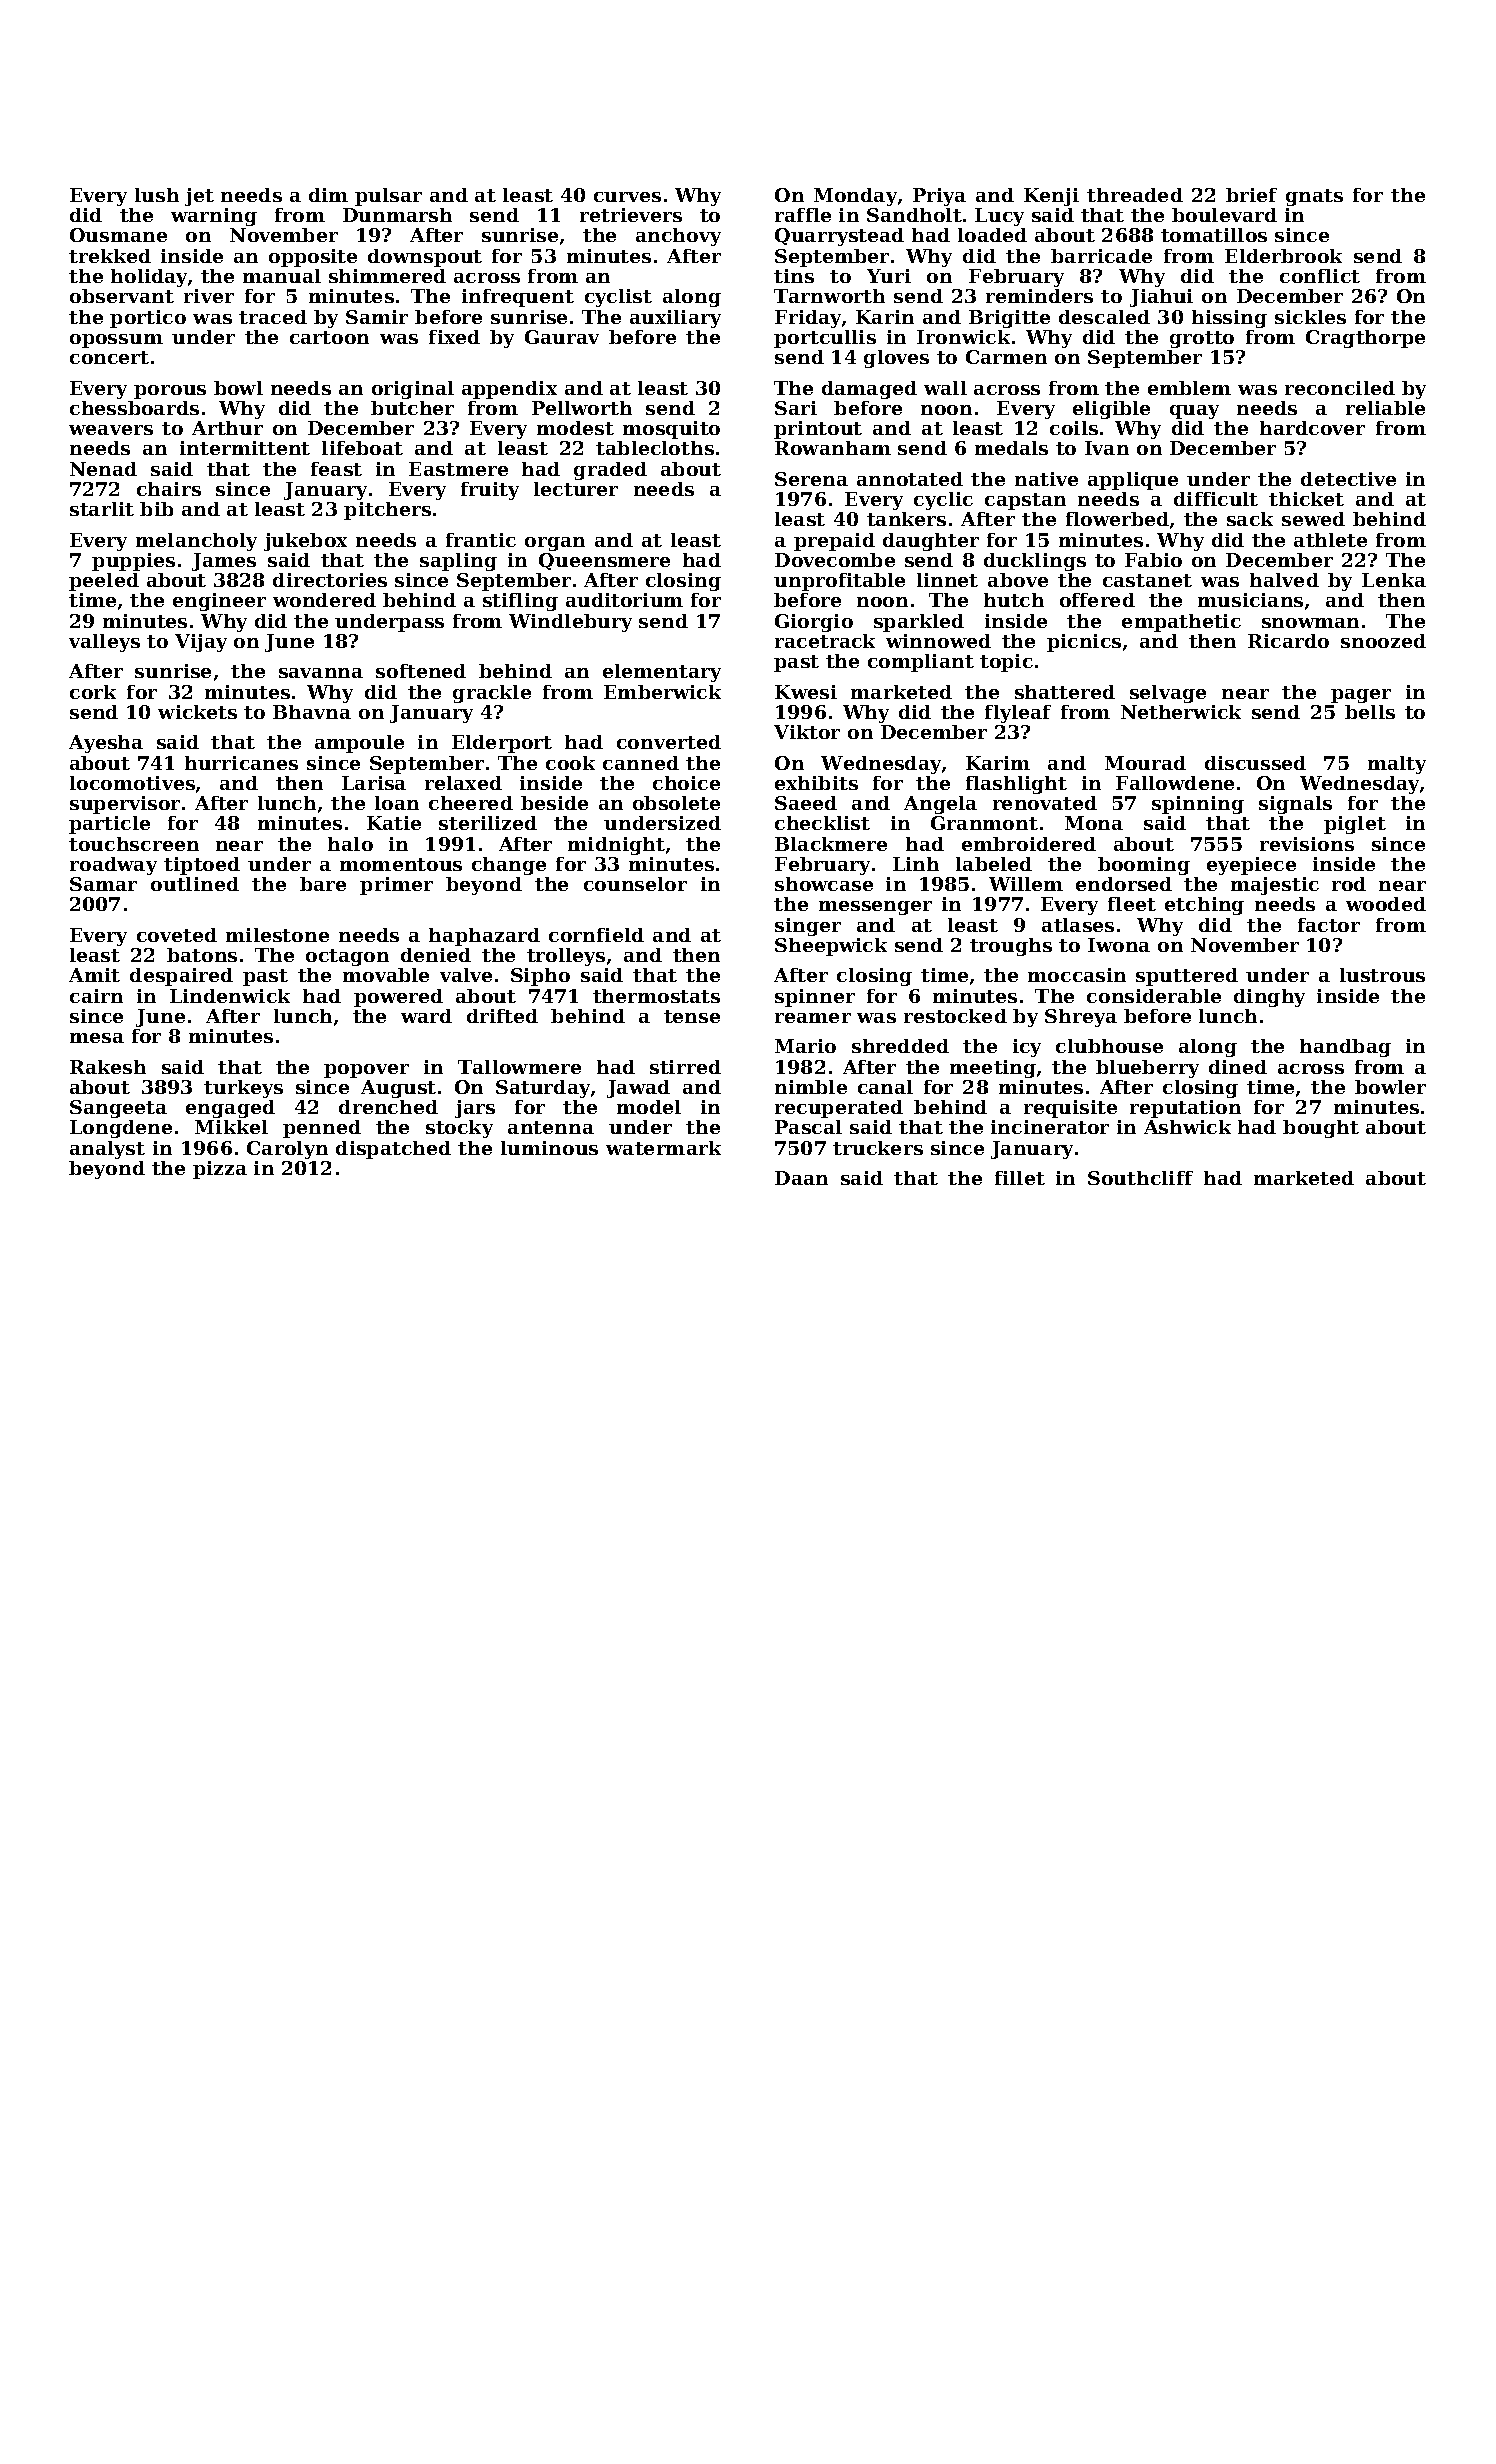 Image resolution: width=1496 pixels, height=2464 pixels. Describe the element at coordinates (855, 197) in the image. I see `Monday` at that location.
